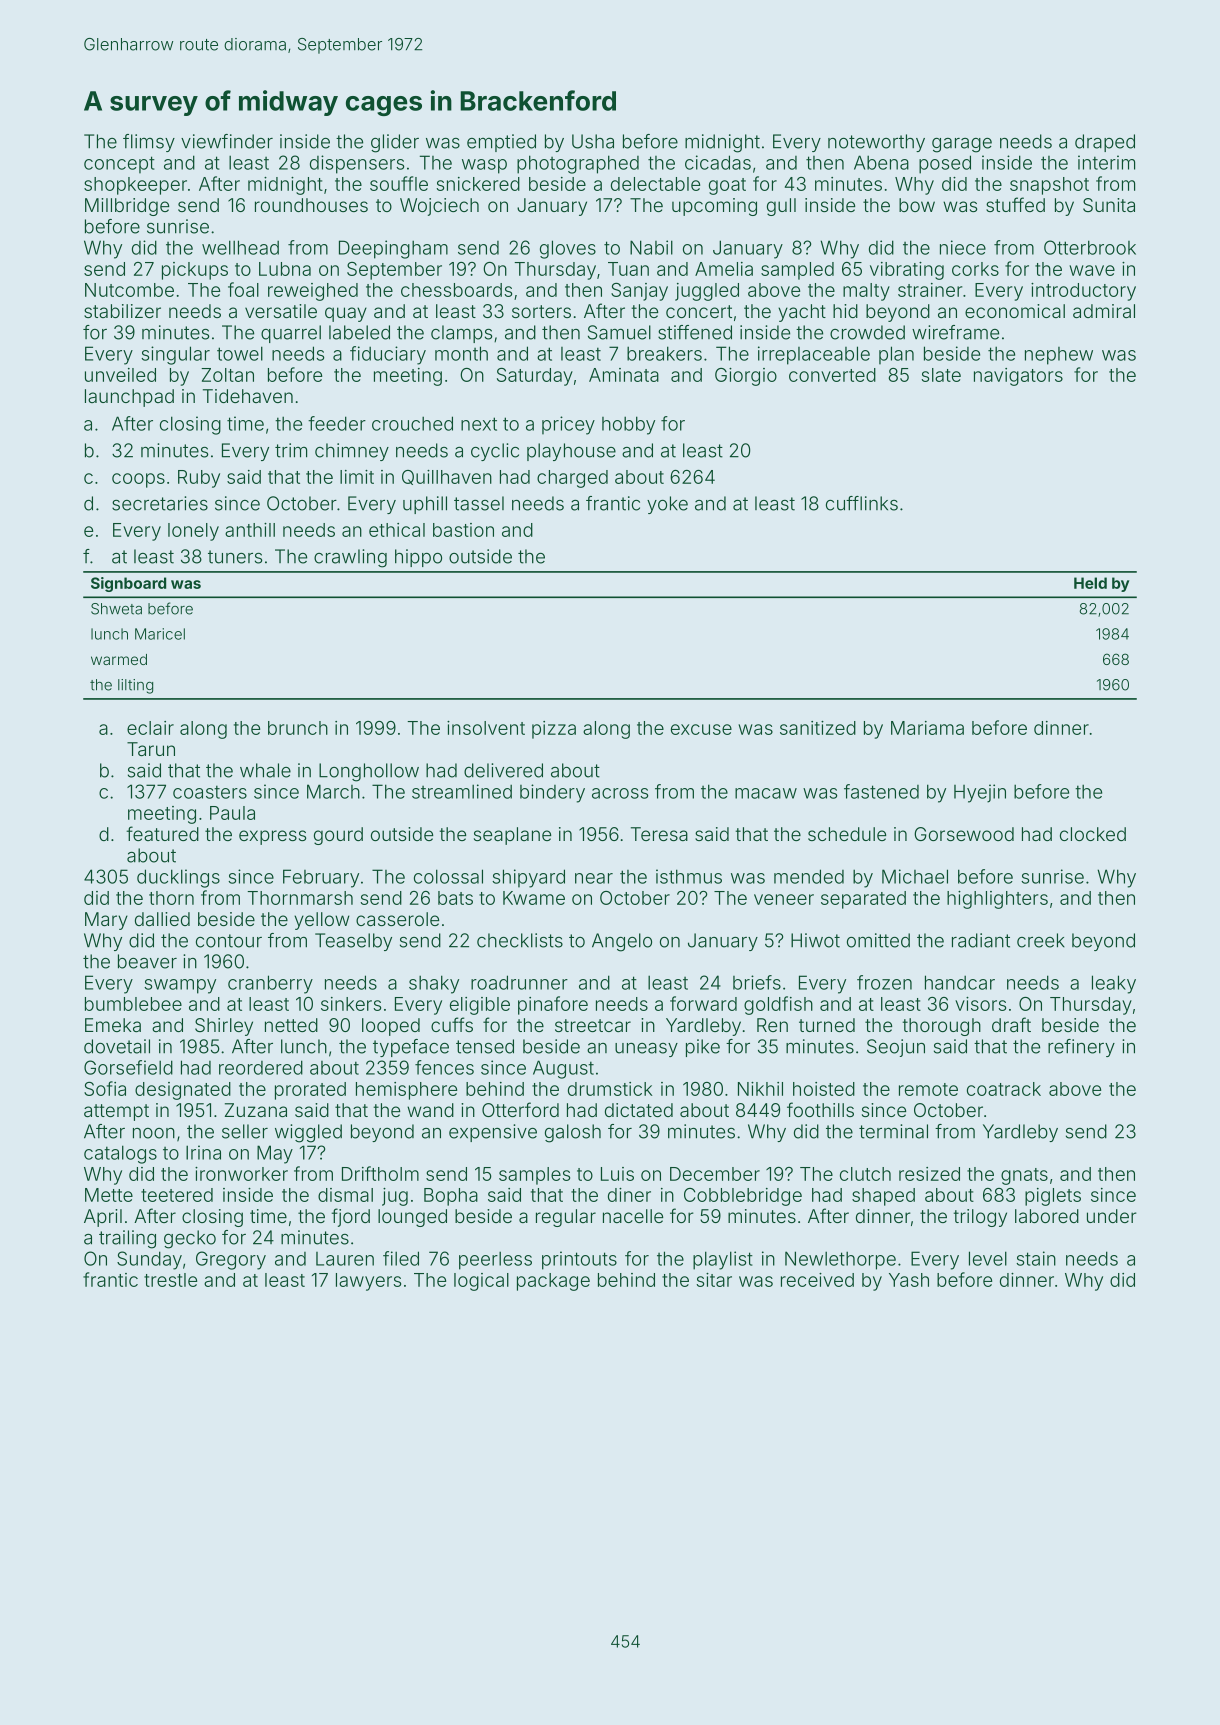 Image resolution: width=1220 pixels, height=1725 pixels. Describe the element at coordinates (333, 791) in the document. I see `March` at that location.
